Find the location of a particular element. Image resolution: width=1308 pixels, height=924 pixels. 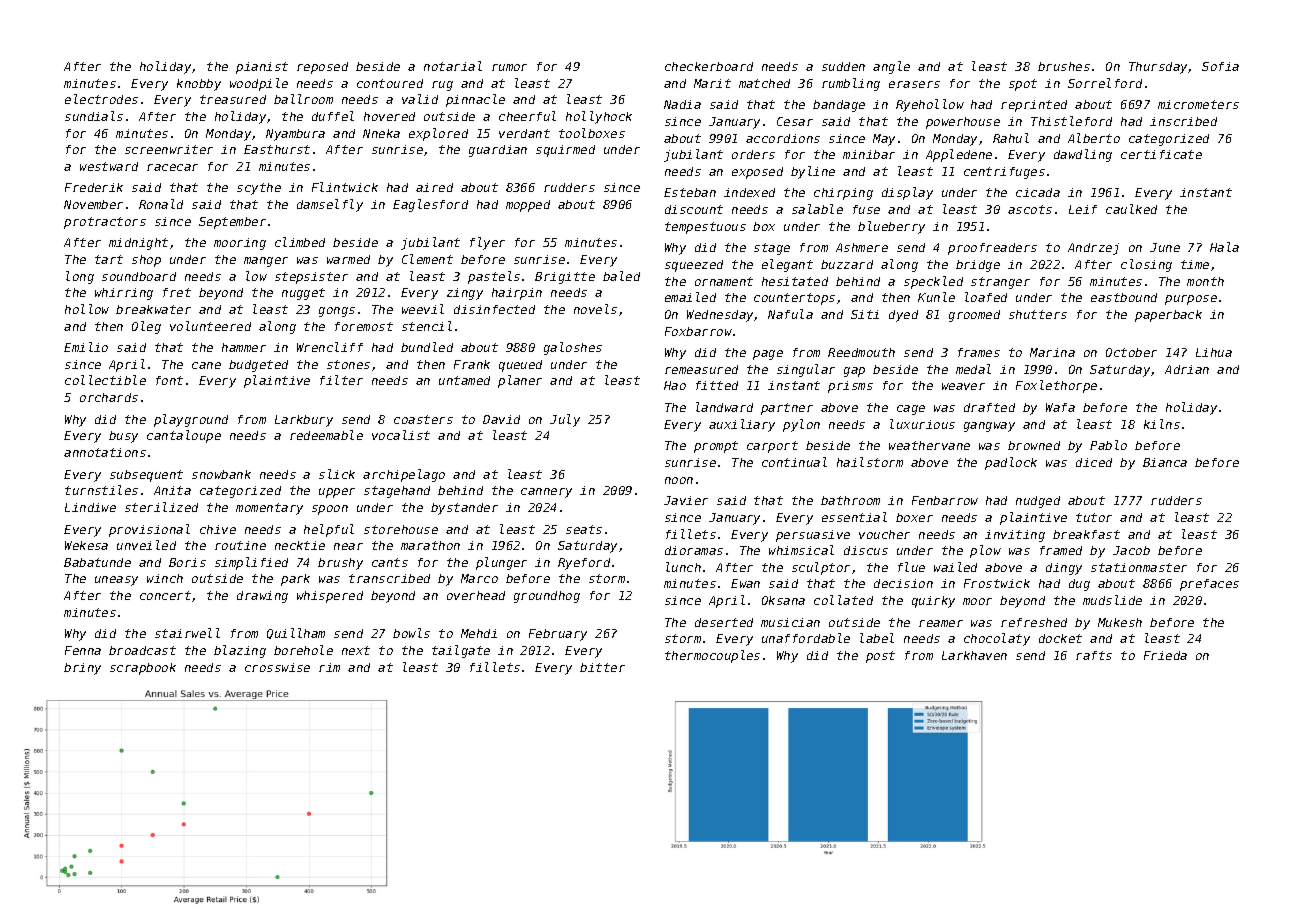

diced is located at coordinates (1094, 462).
